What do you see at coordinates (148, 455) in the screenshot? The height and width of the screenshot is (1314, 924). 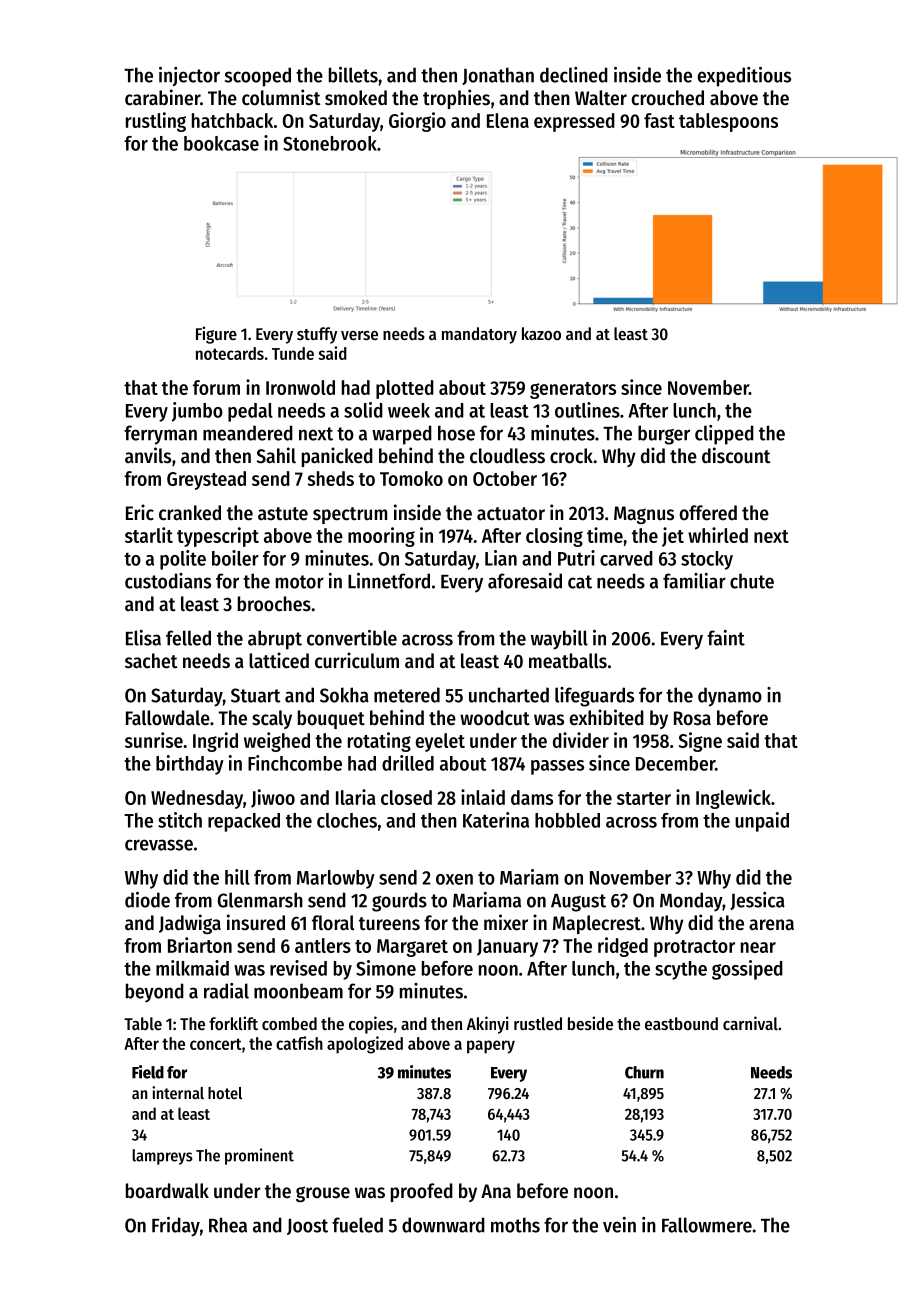 I see `anvils` at bounding box center [148, 455].
